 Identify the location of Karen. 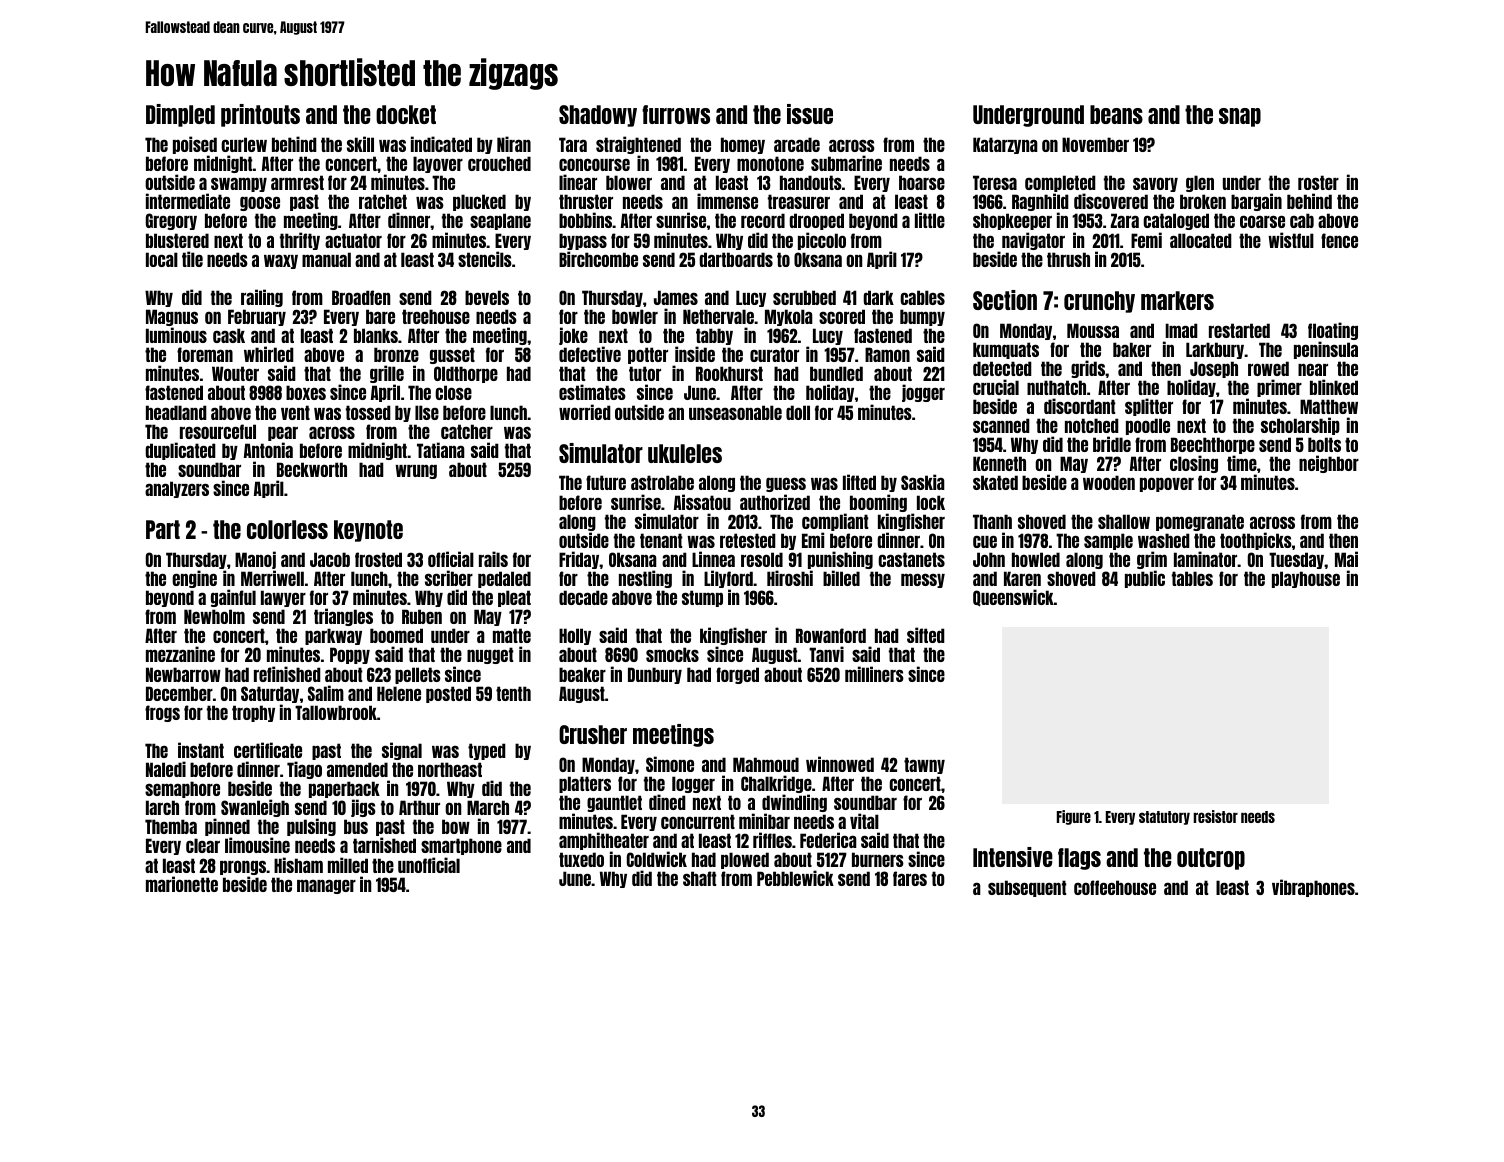
(1022, 578).
